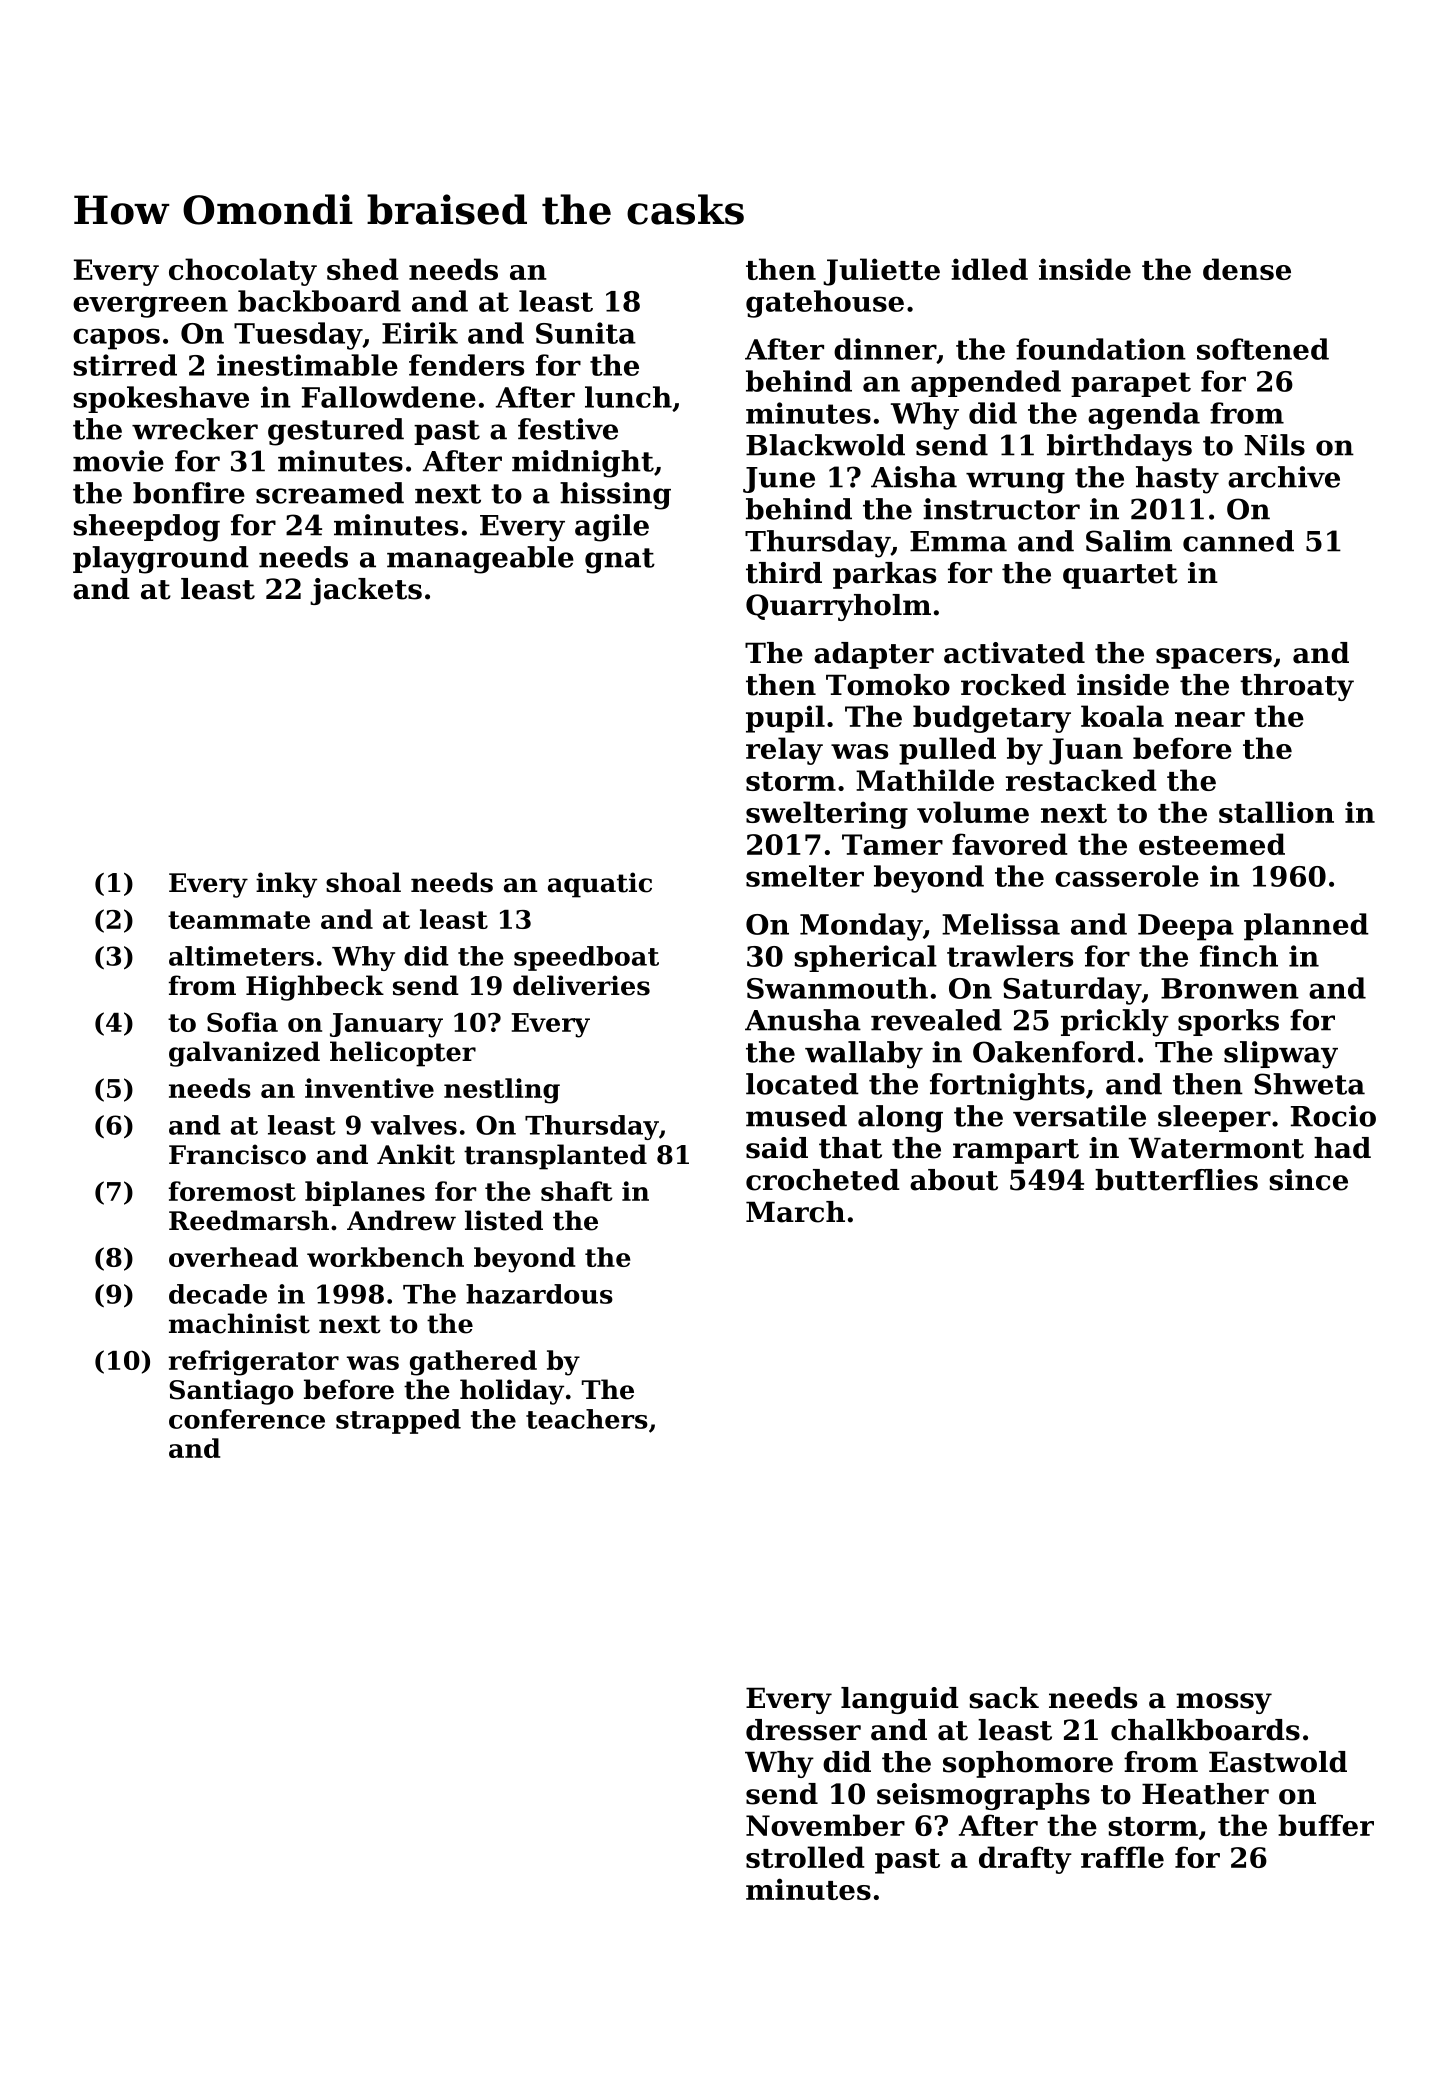 This image has height=2100, width=1450. Describe the element at coordinates (600, 885) in the image. I see `aquatic` at that location.
